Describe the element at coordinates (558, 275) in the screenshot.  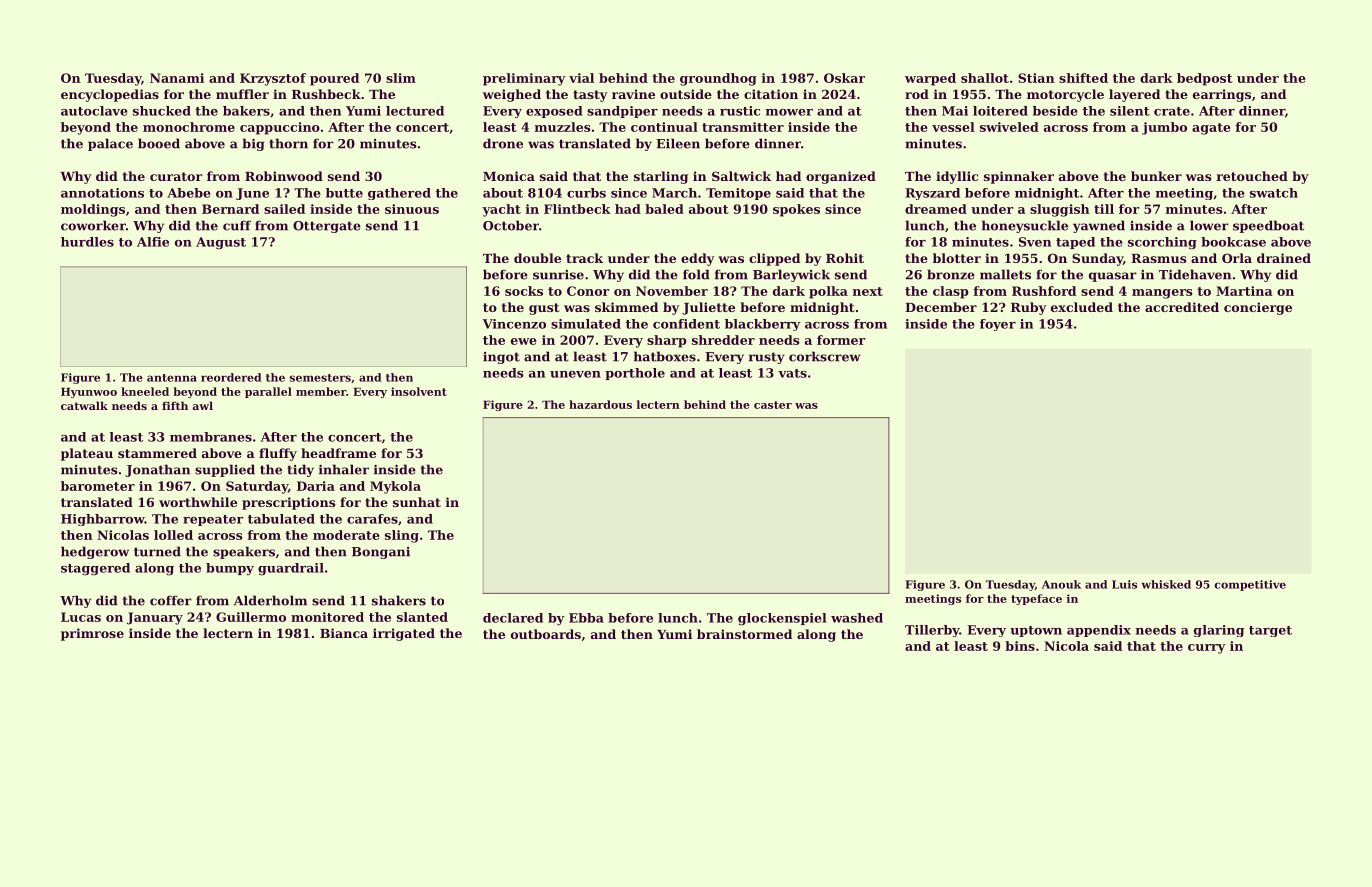
I see `sunrise` at that location.
